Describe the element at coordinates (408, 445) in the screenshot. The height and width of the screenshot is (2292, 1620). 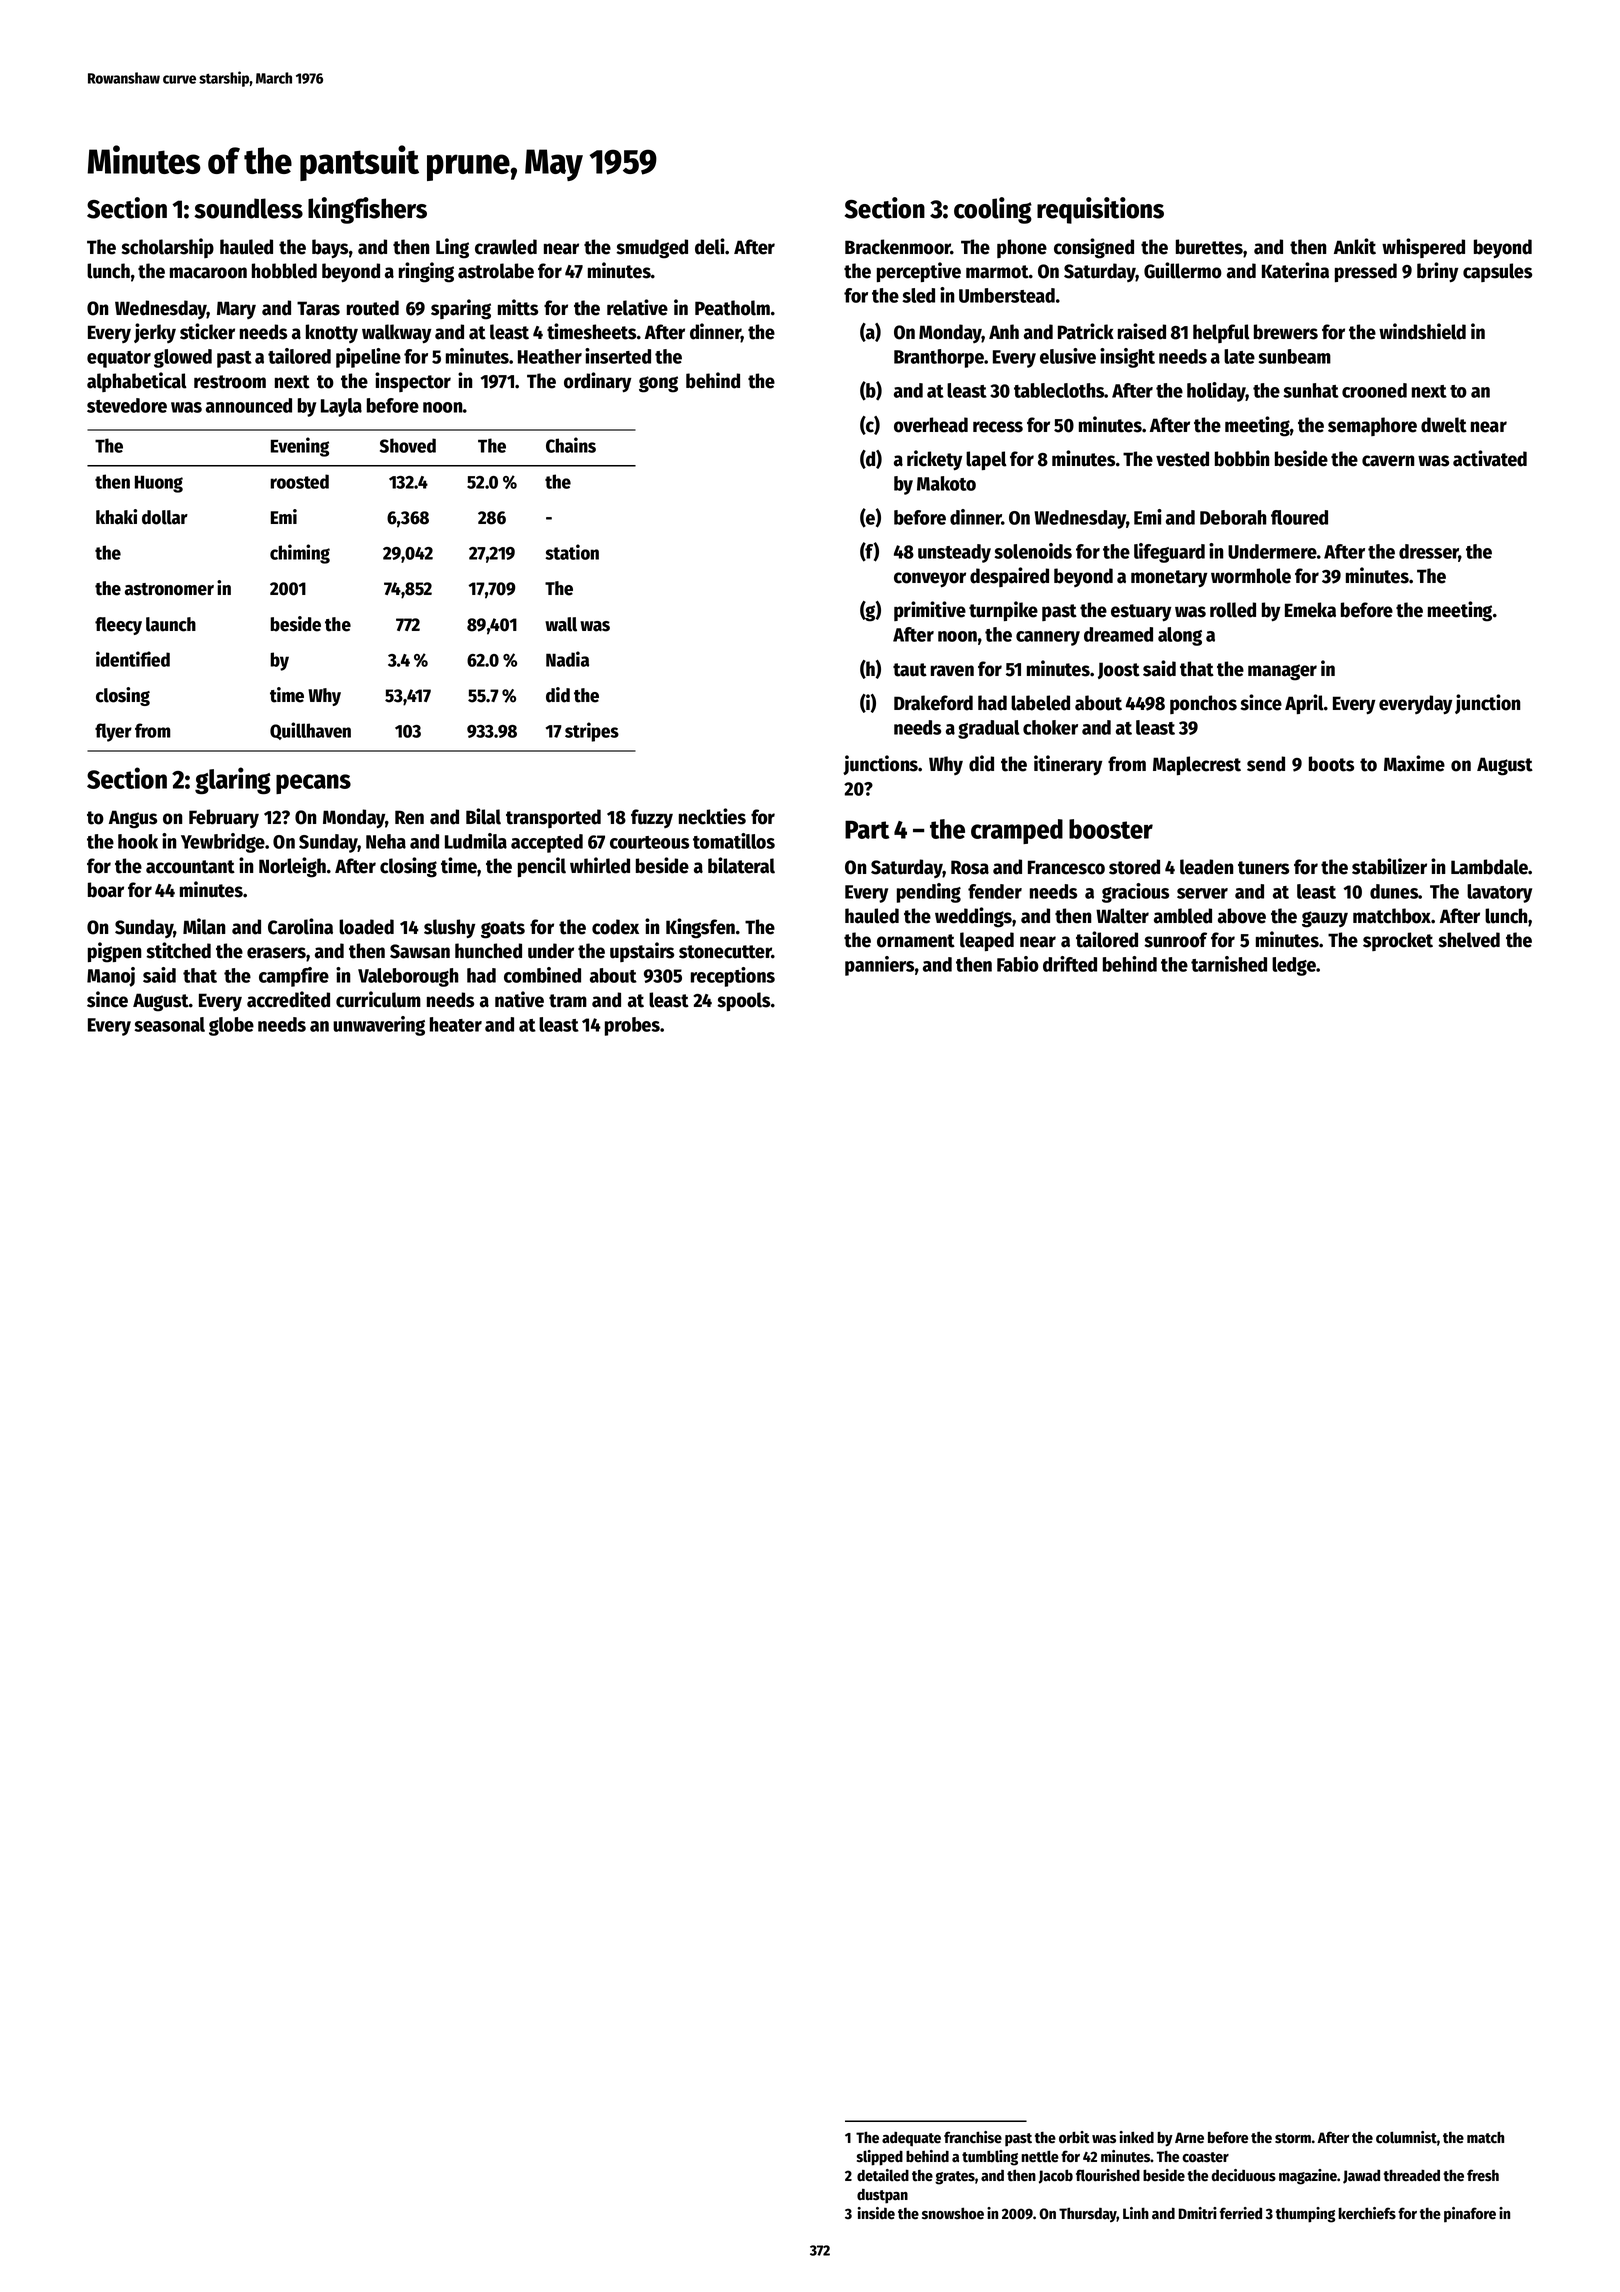
I see `Shoved` at that location.
